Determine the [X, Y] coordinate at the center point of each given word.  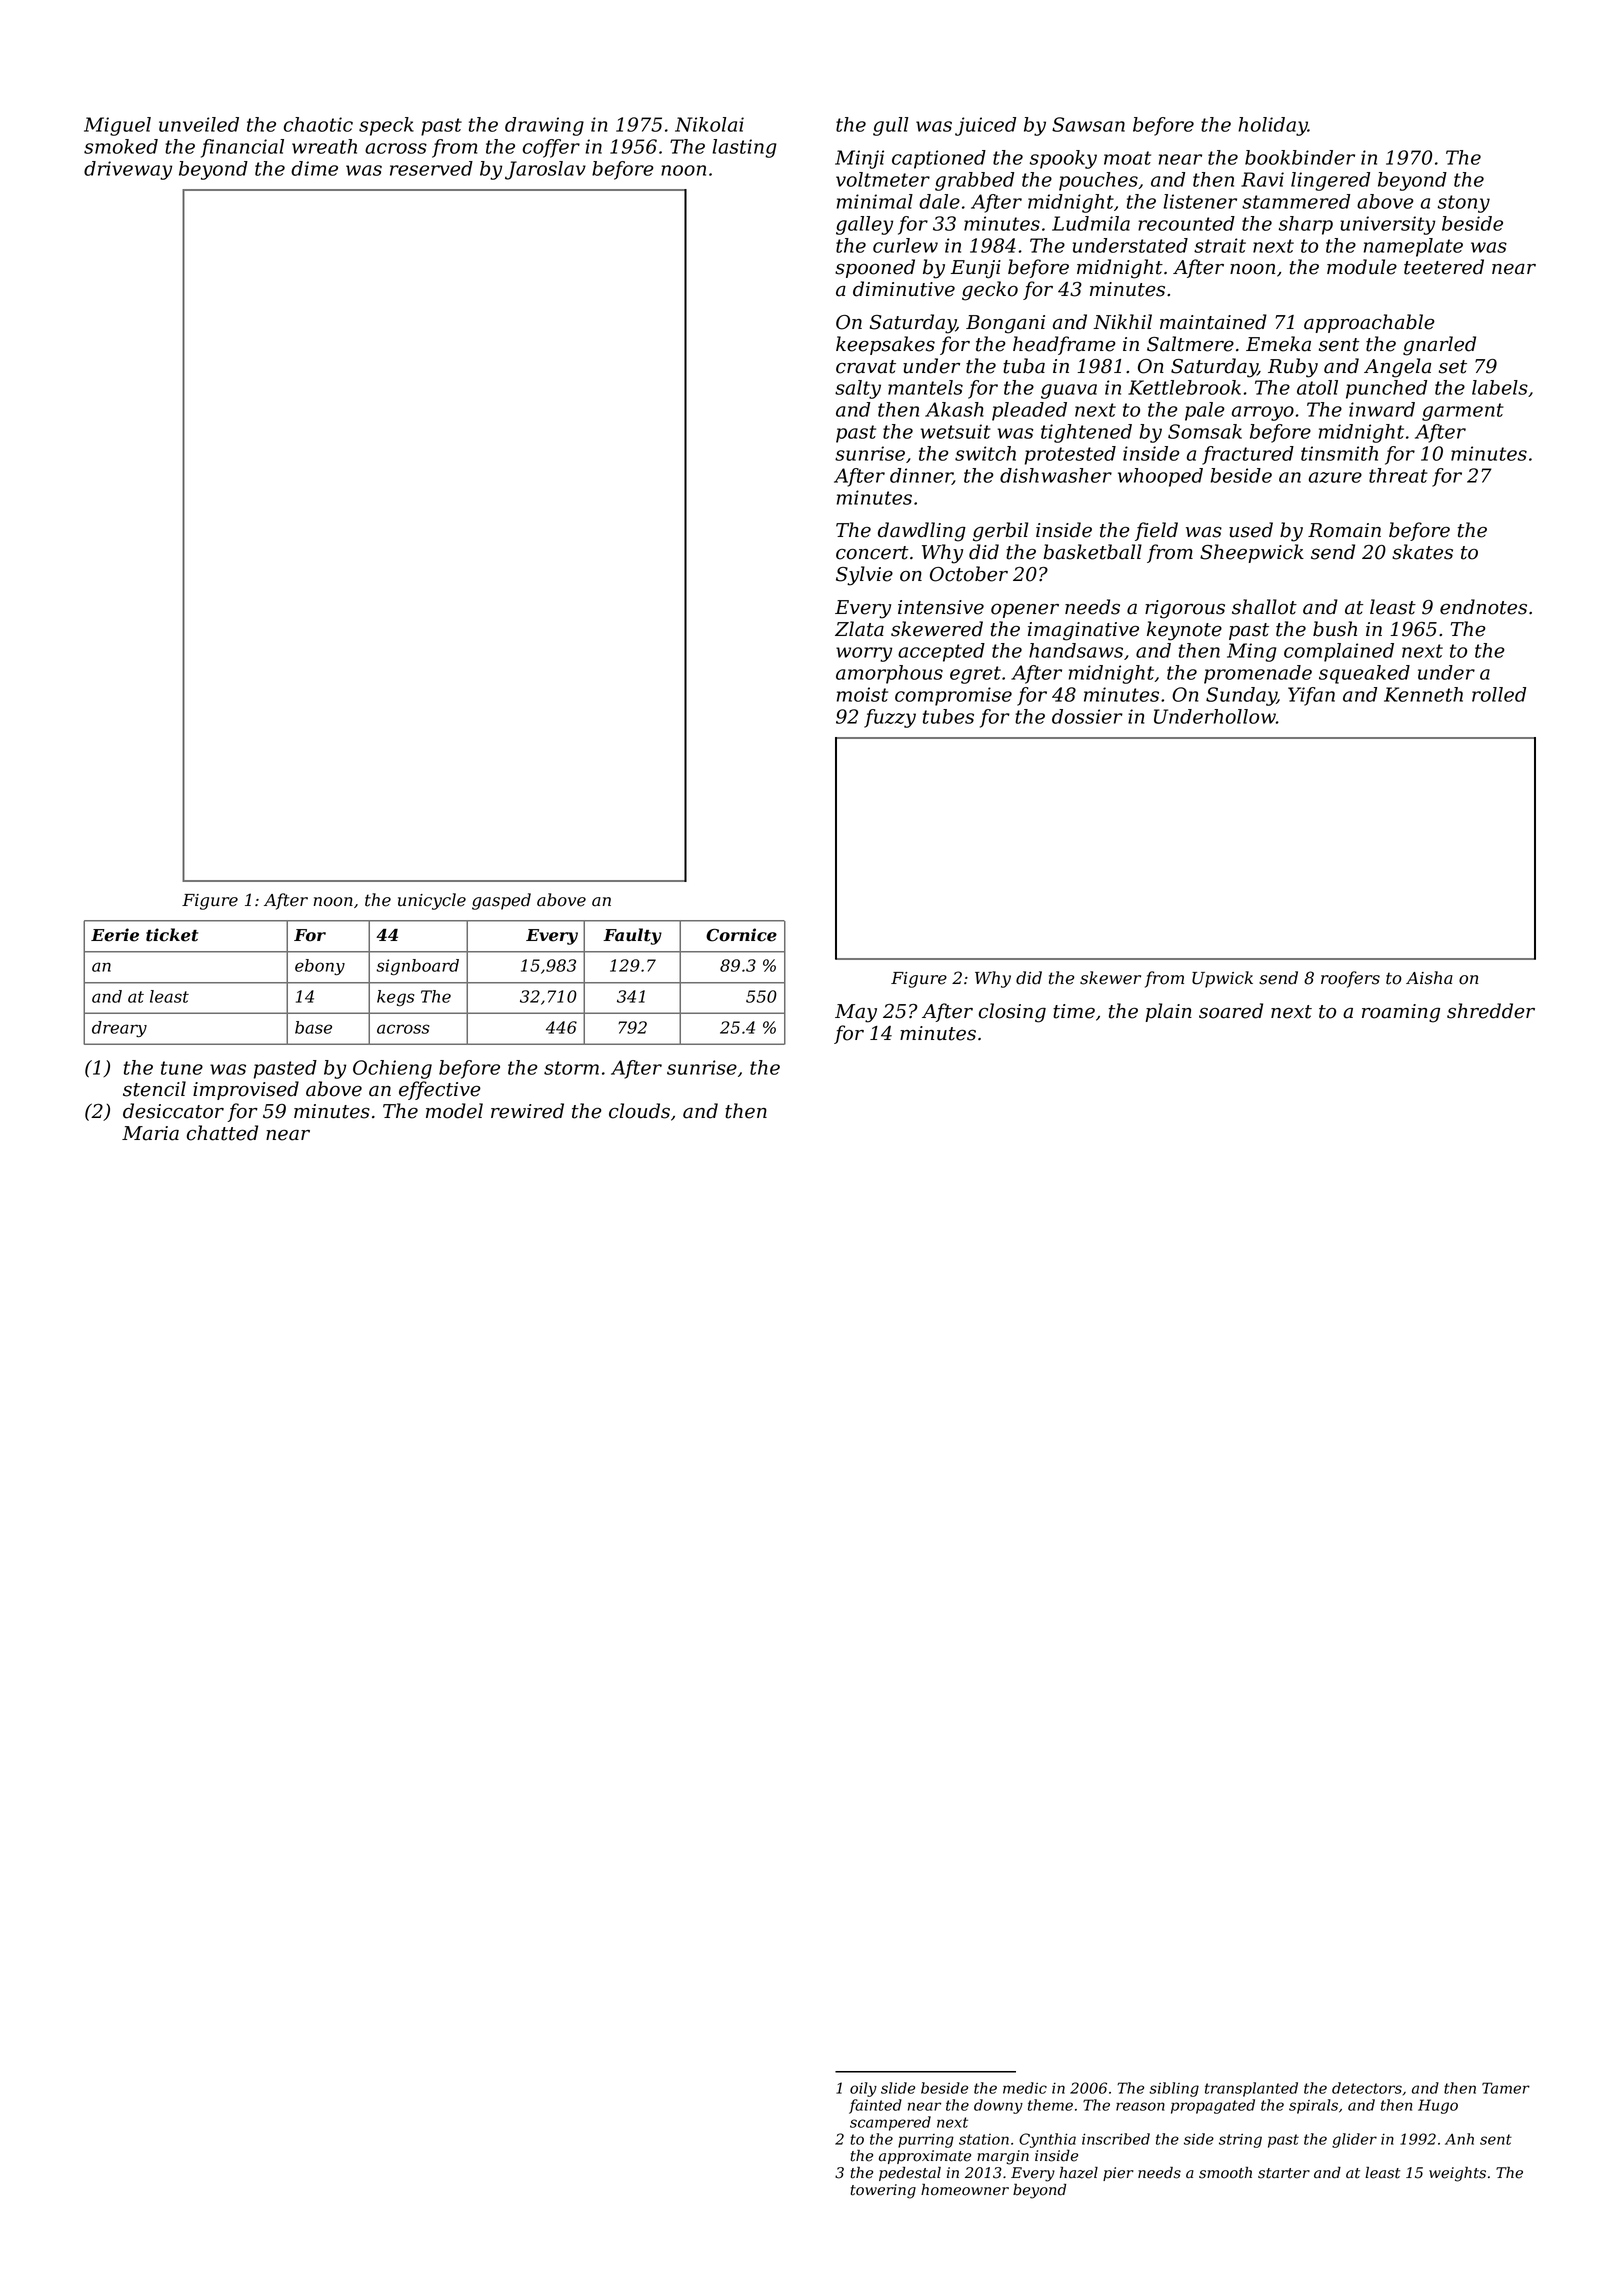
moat [1127, 158]
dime [314, 168]
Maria [150, 1133]
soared [1231, 1011]
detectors [1367, 2088]
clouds [639, 1111]
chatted [222, 1133]
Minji [859, 159]
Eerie [115, 935]
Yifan [1311, 696]
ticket [172, 935]
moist [862, 694]
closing [1012, 1013]
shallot [1264, 607]
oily [863, 2089]
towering [883, 2191]
